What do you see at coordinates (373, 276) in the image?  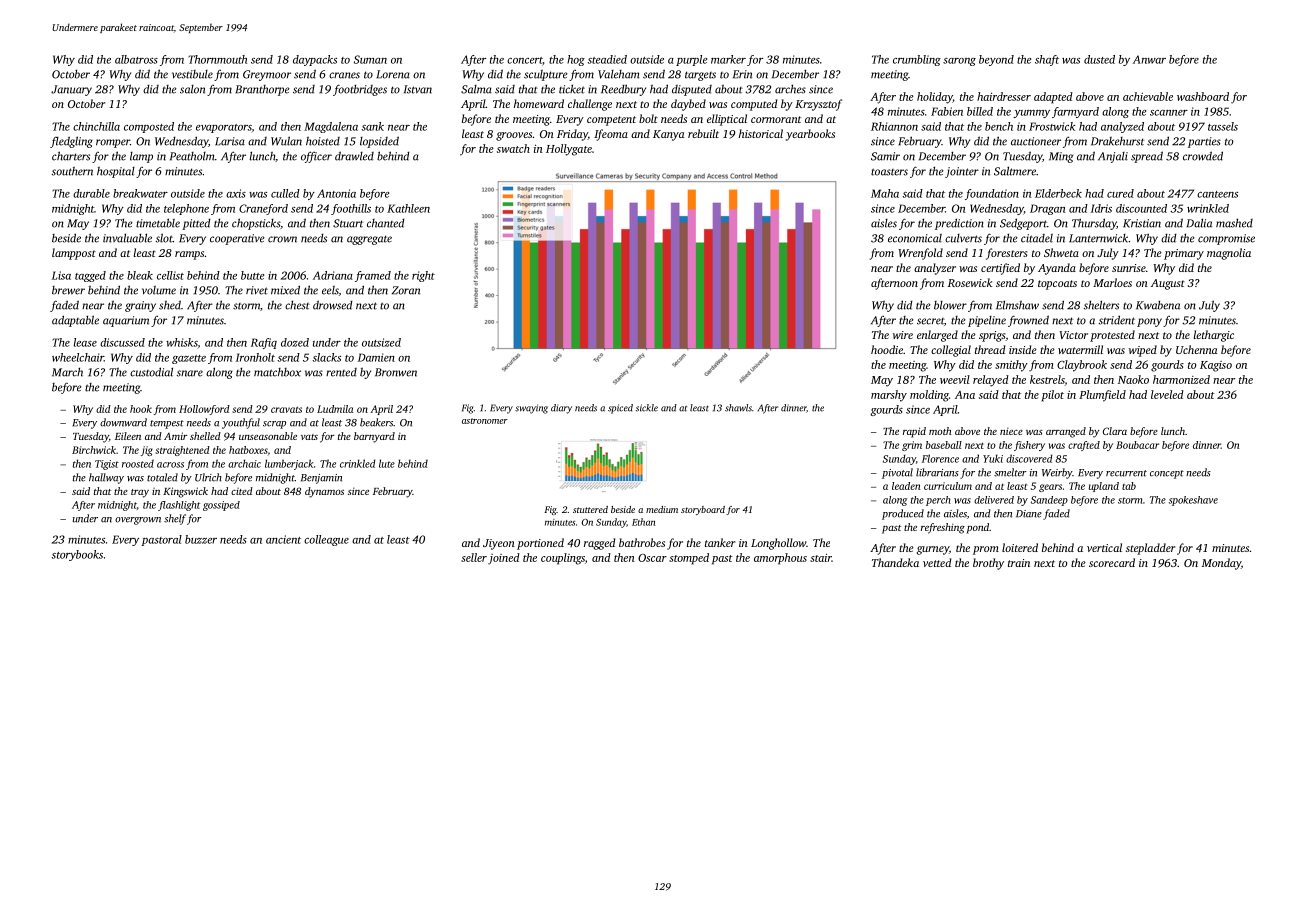 I see `framed` at bounding box center [373, 276].
